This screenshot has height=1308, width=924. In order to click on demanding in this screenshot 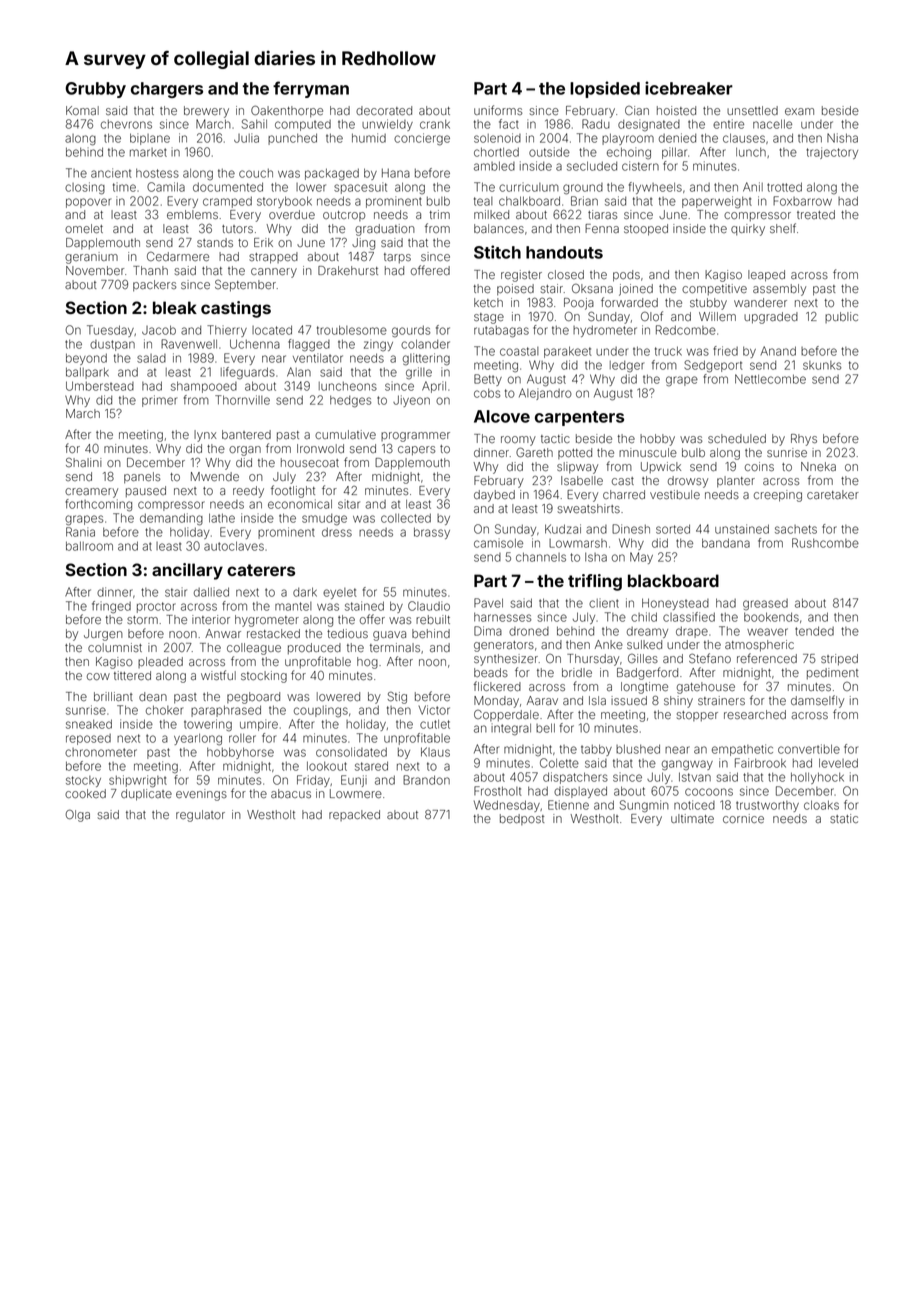, I will do `click(171, 519)`.
